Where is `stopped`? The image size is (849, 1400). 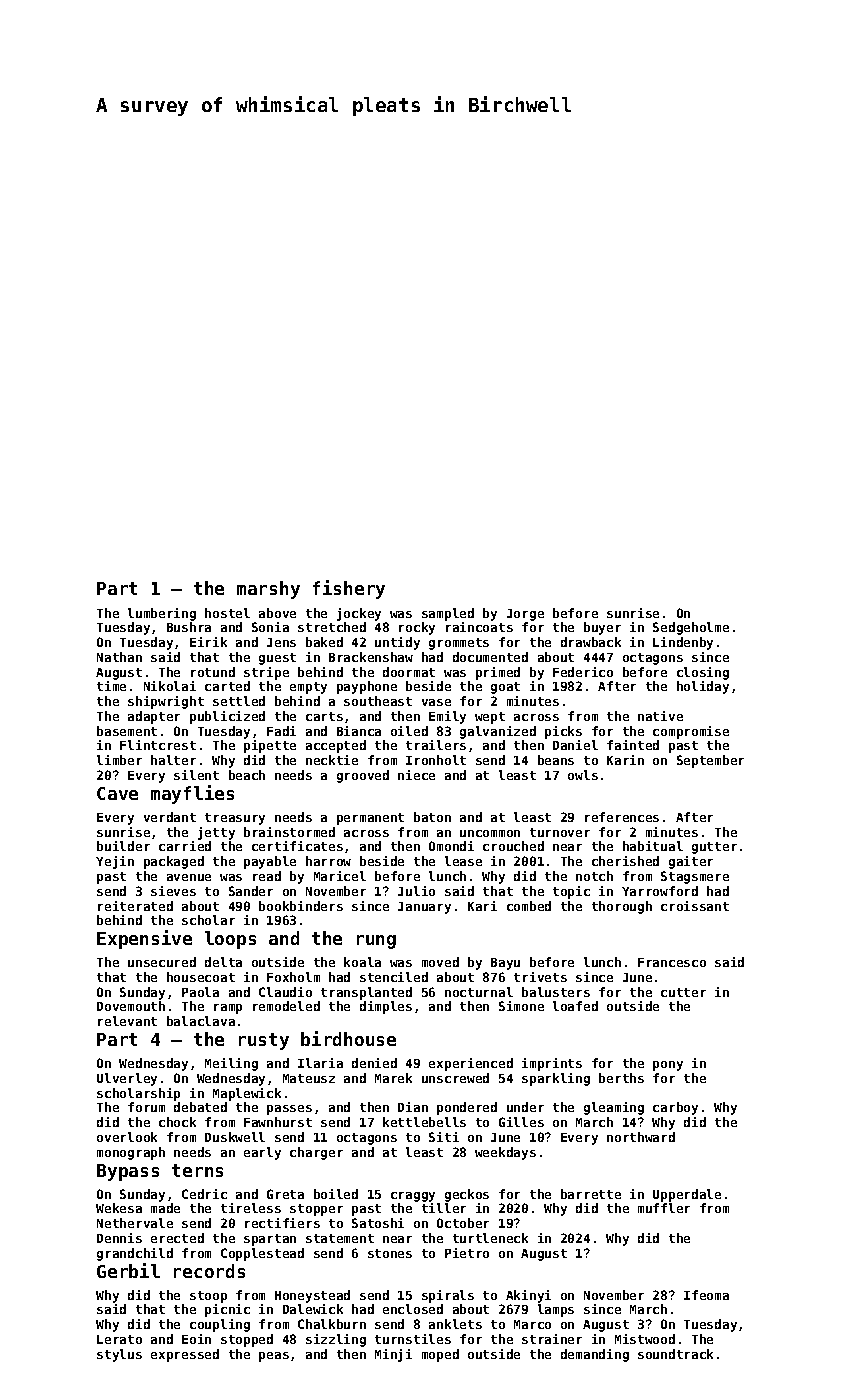 stopped is located at coordinates (247, 1340).
